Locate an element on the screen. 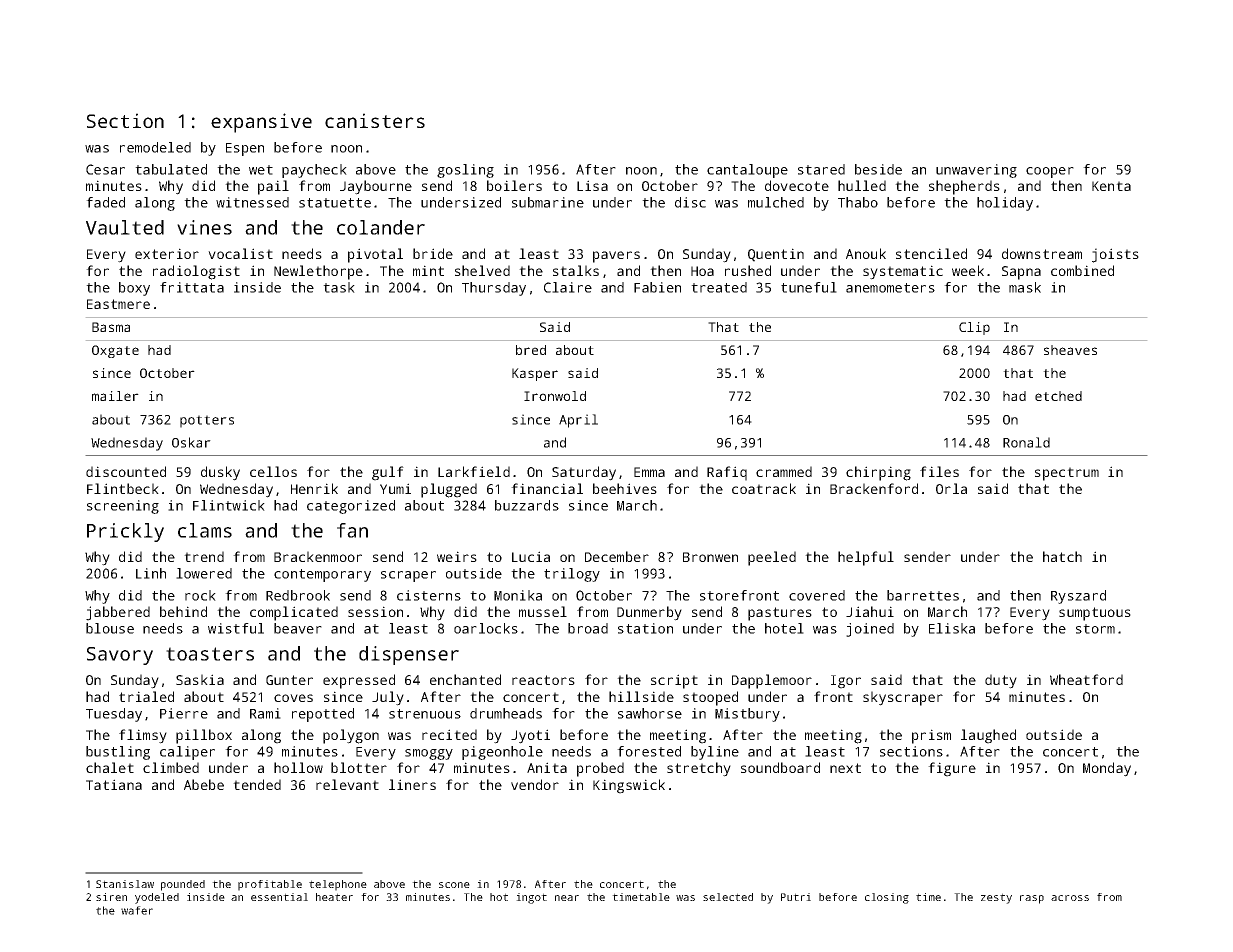 Image resolution: width=1233 pixels, height=952 pixels. Lisa is located at coordinates (592, 185).
